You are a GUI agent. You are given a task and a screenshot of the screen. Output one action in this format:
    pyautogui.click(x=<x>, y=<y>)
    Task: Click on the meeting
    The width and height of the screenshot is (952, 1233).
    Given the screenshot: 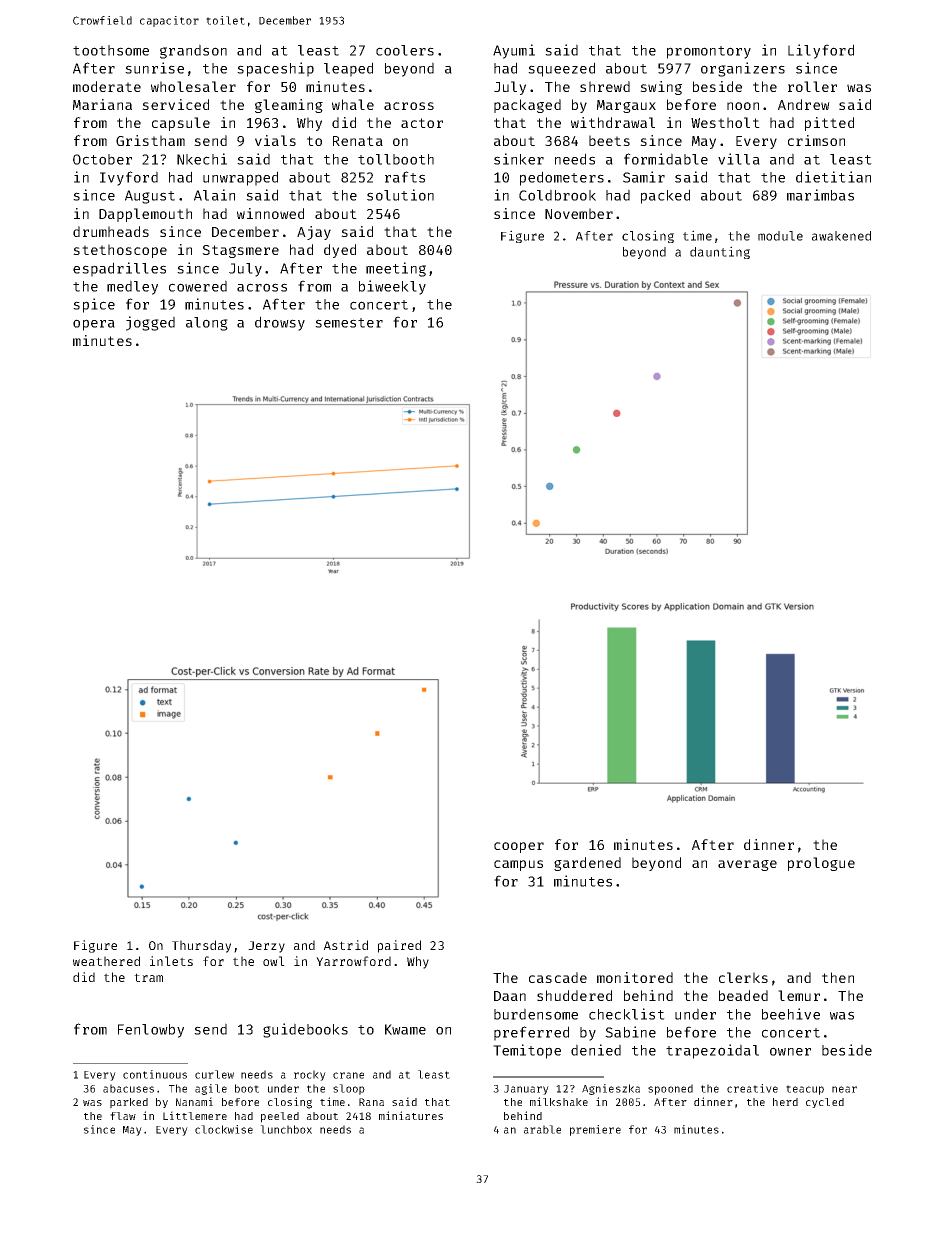 What is the action you would take?
    pyautogui.click(x=396, y=269)
